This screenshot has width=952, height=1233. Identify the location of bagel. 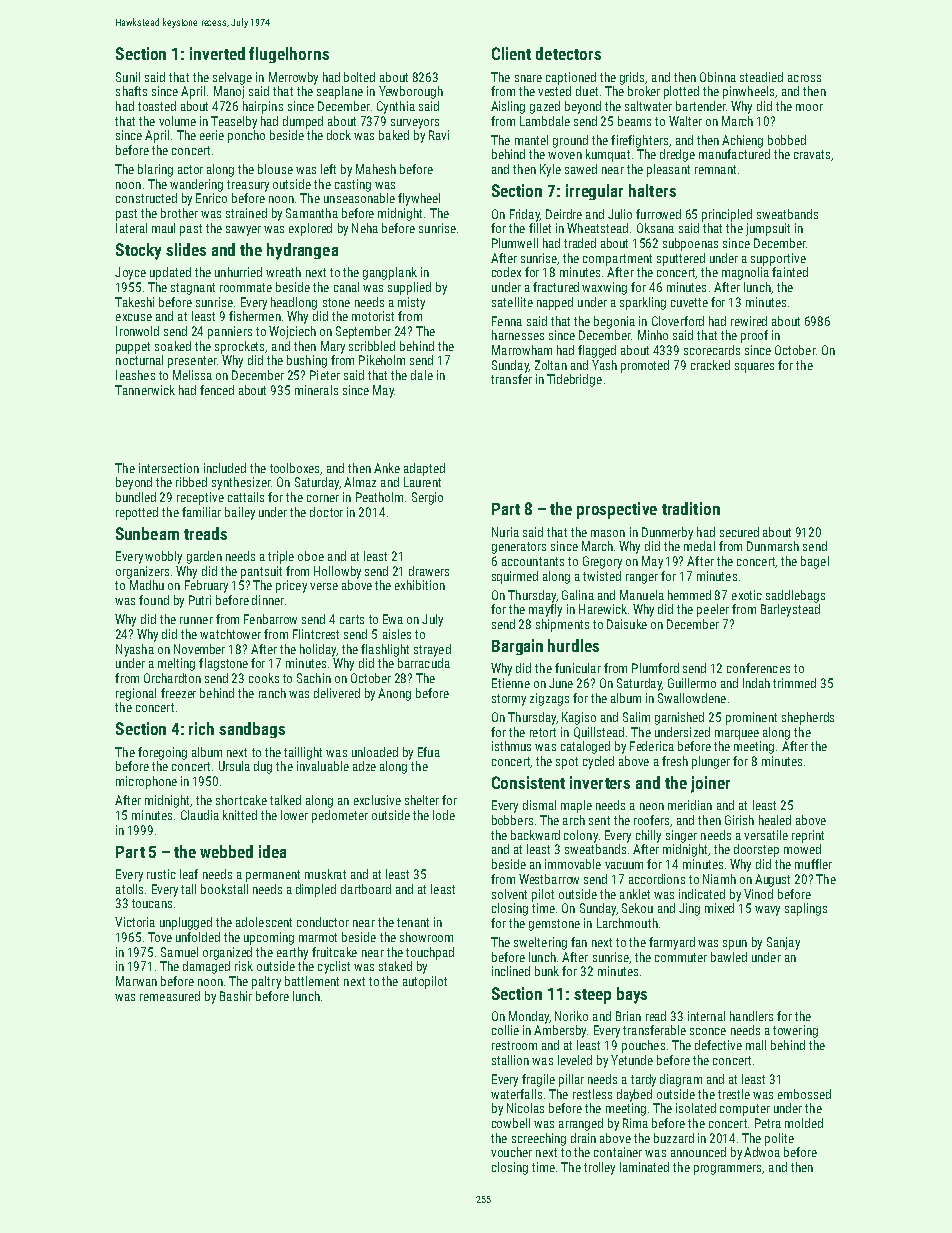
(815, 562).
